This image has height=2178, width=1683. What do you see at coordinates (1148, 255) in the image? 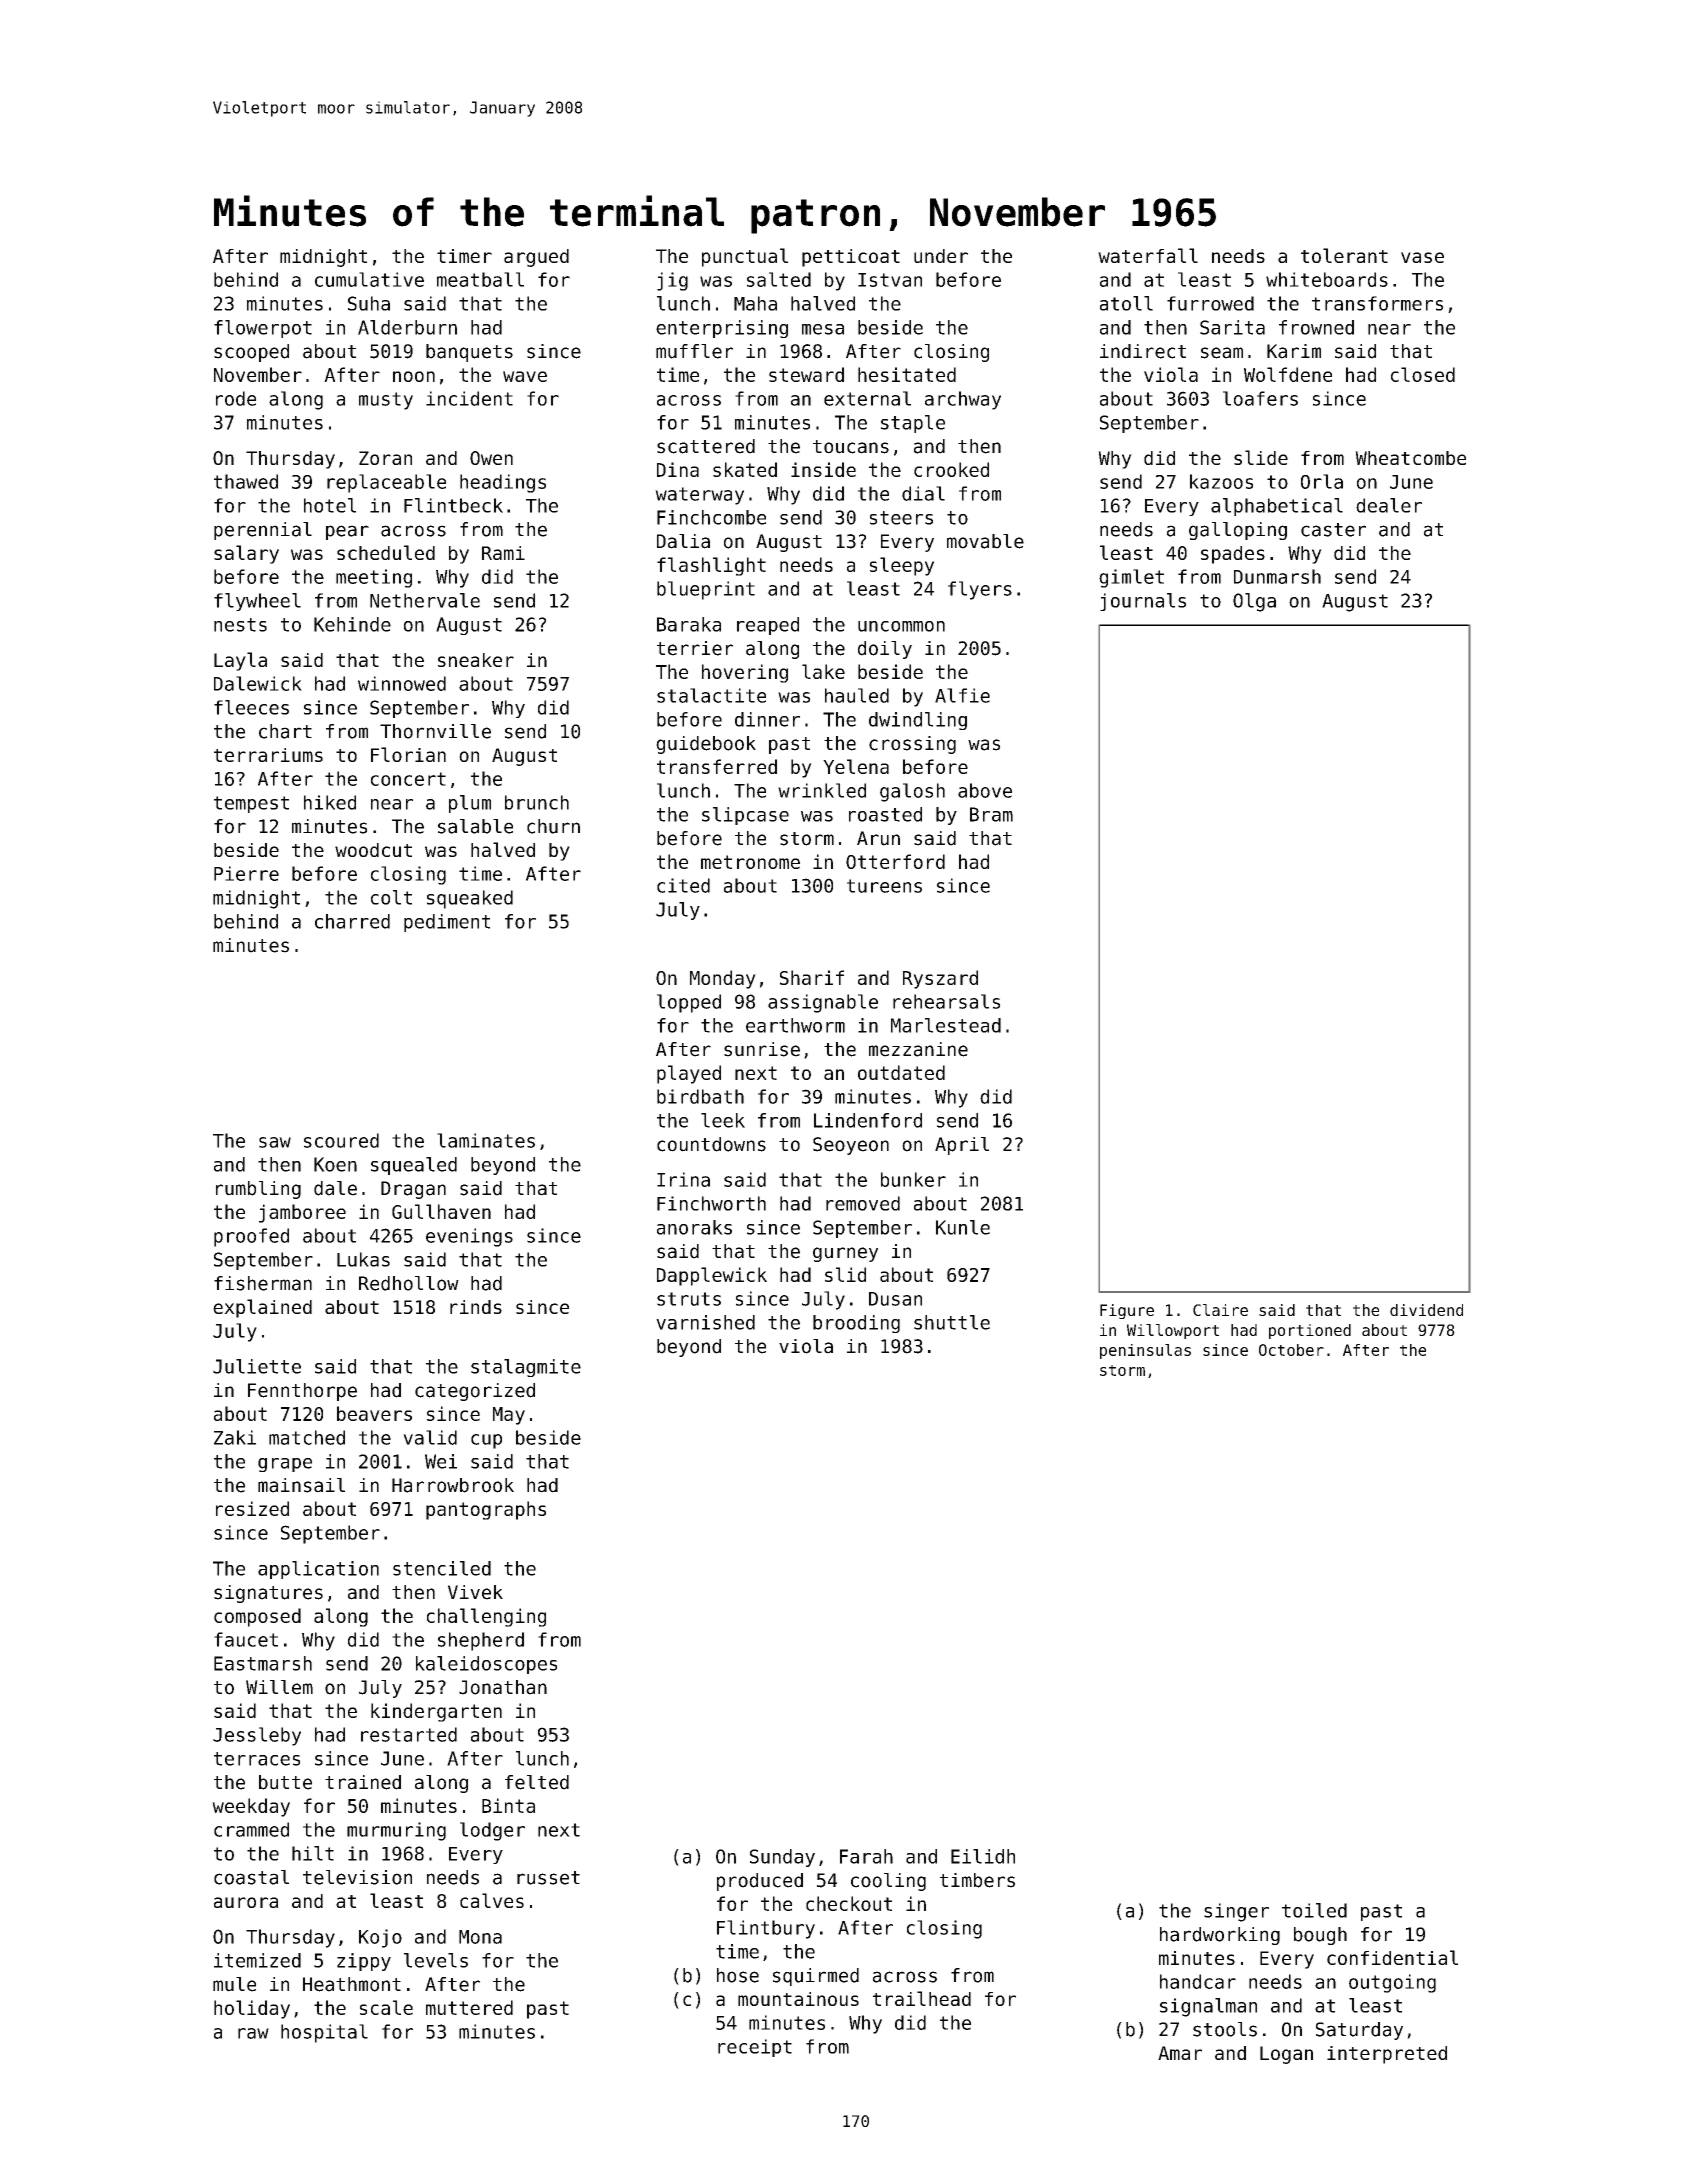
I see `waterfall` at bounding box center [1148, 255].
